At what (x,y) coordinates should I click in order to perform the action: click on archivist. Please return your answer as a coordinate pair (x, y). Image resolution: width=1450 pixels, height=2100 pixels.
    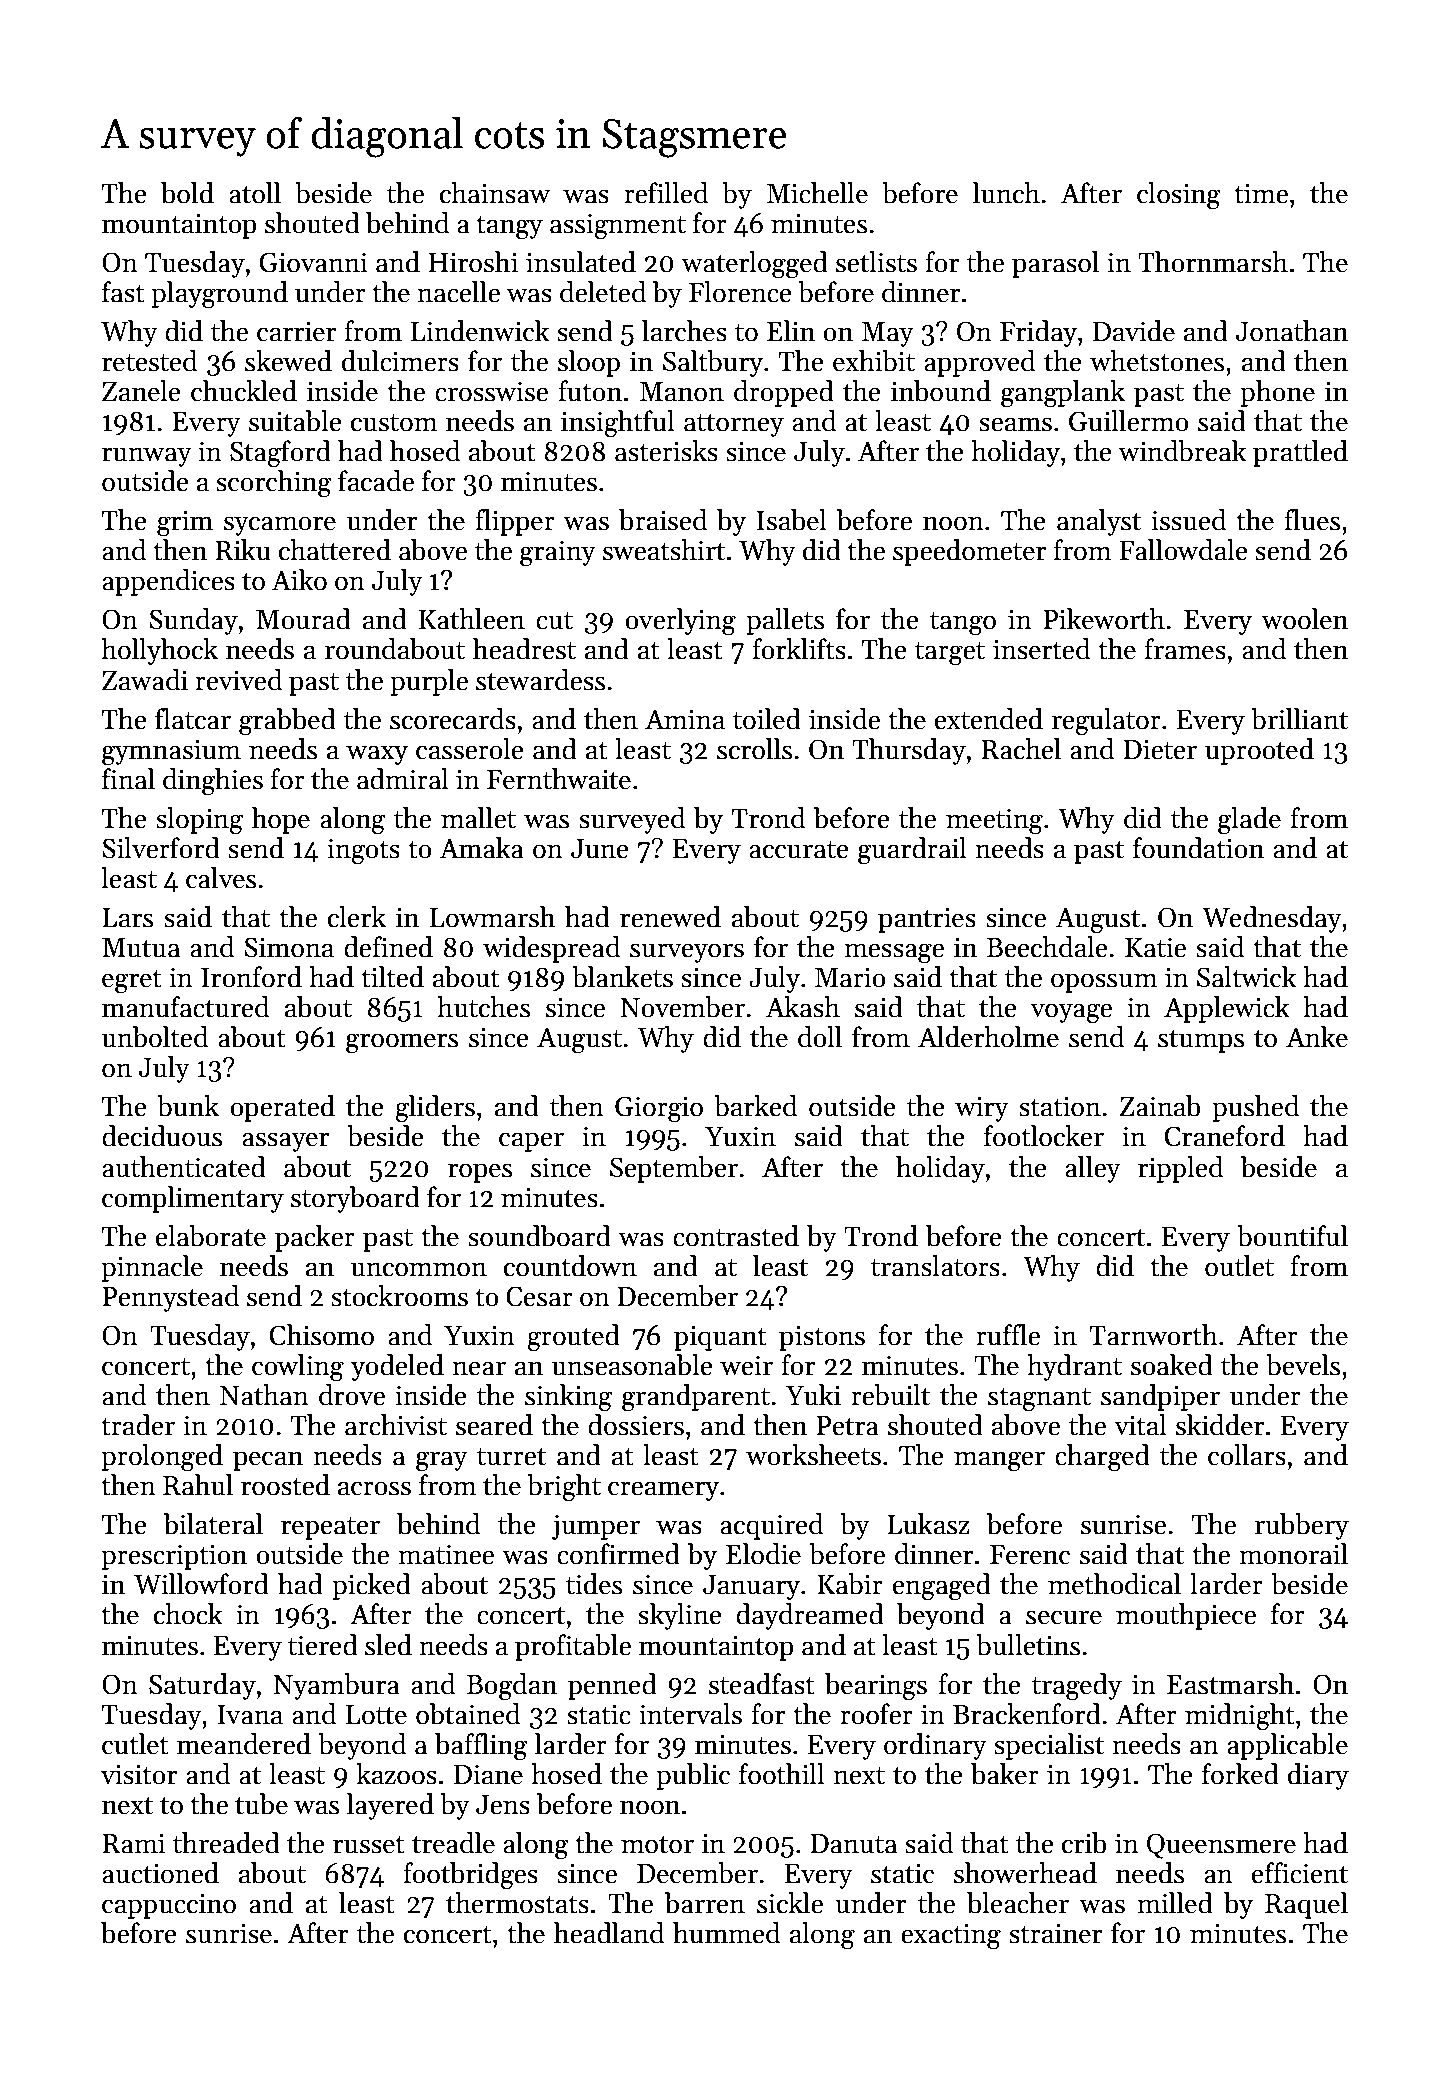
    Looking at the image, I should click on (396, 1425).
